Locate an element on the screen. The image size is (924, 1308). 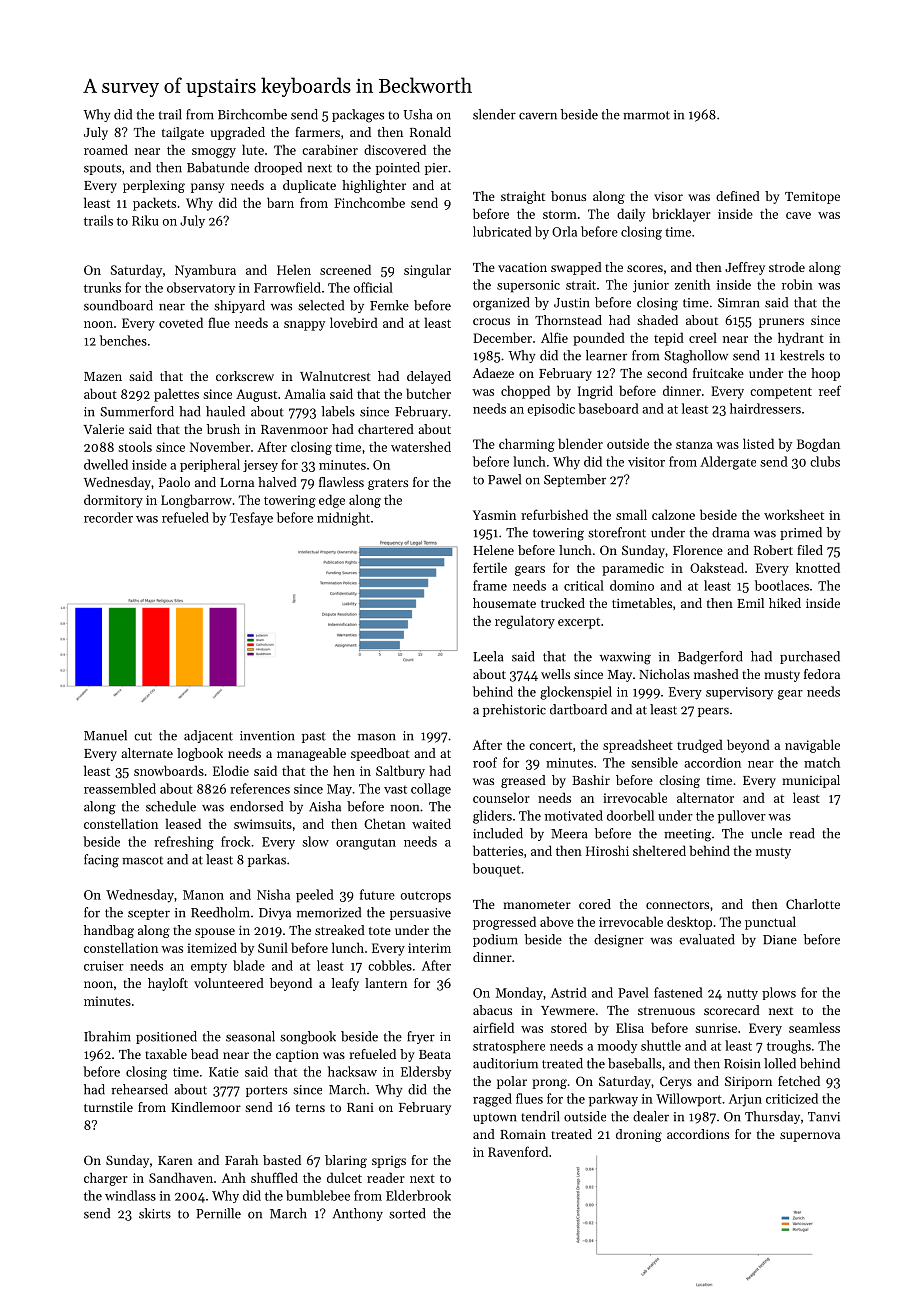
Pernille is located at coordinates (218, 1213).
